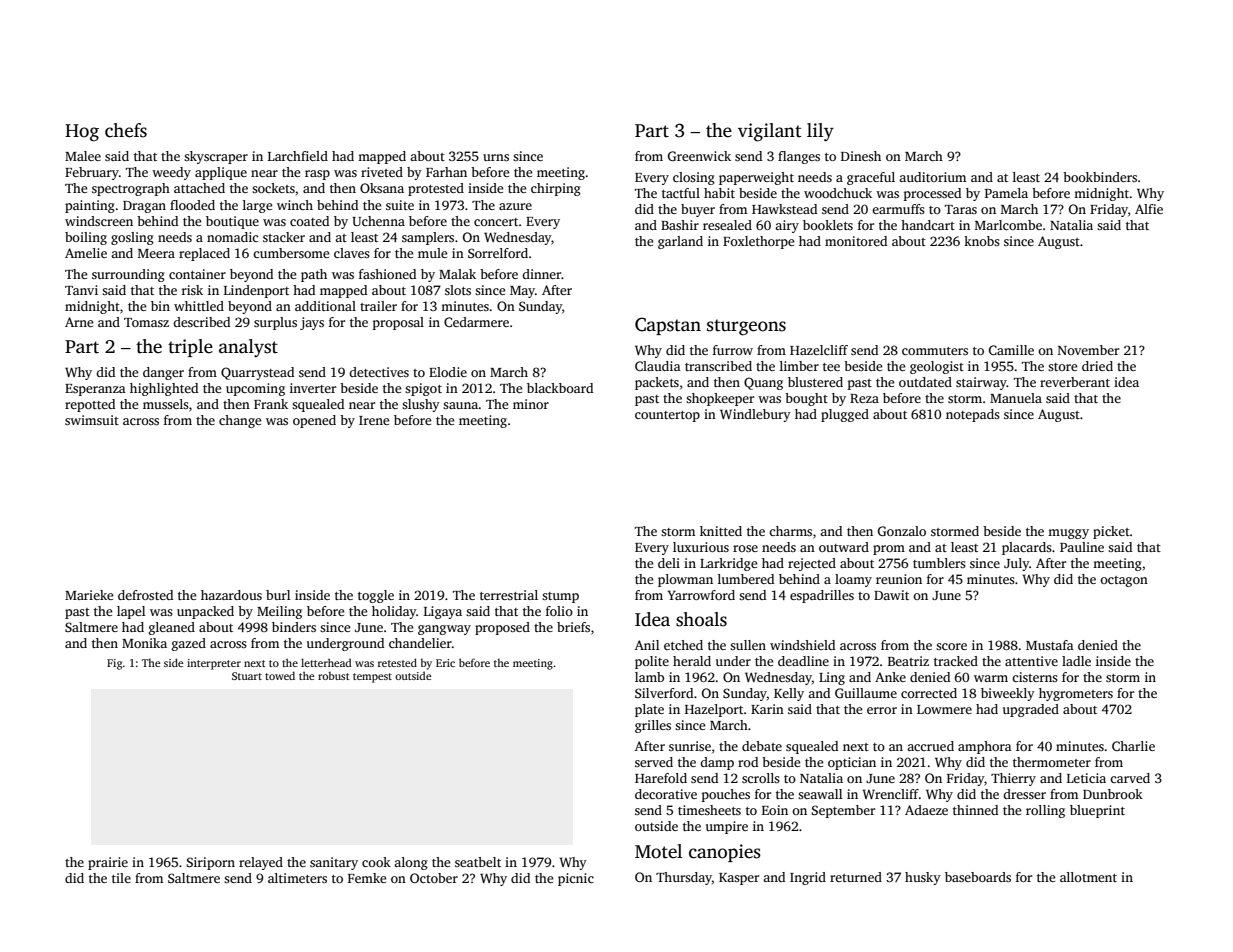 The height and width of the document is (952, 1233). What do you see at coordinates (653, 726) in the document?
I see `grilles` at bounding box center [653, 726].
